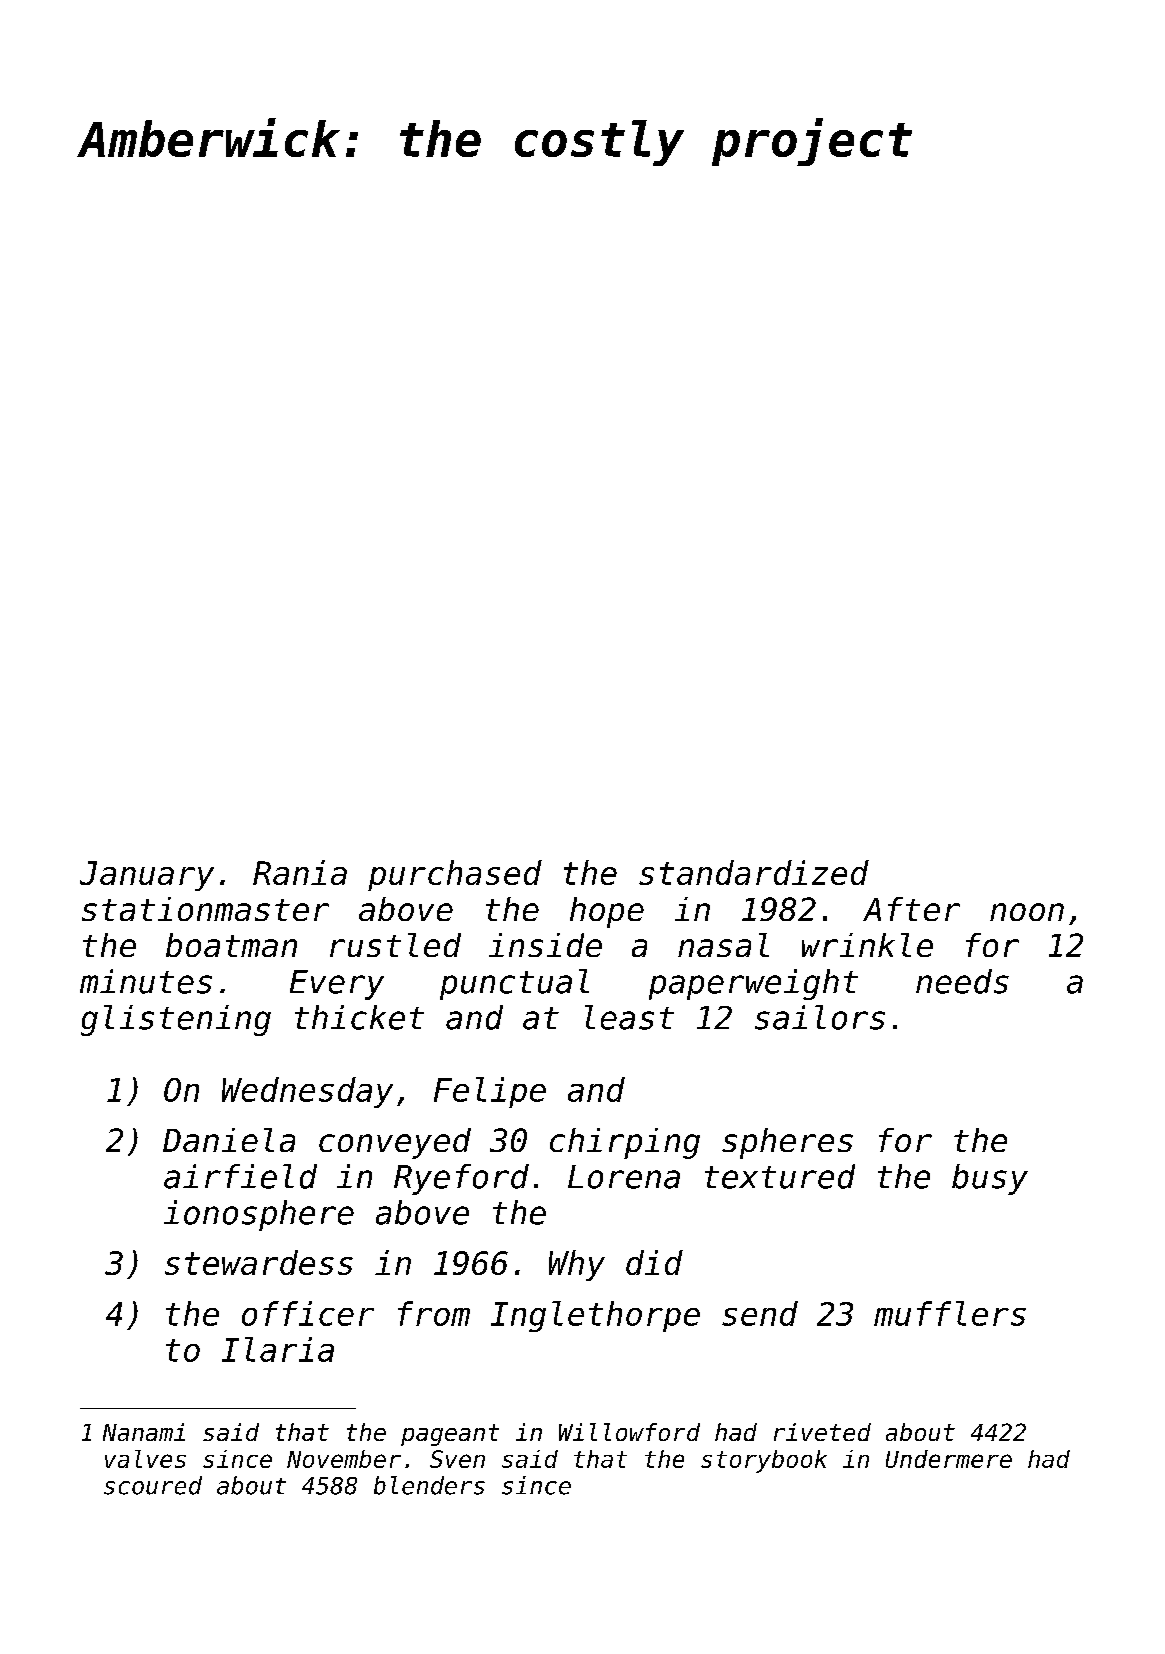 The width and height of the screenshot is (1165, 1654). I want to click on textured, so click(780, 1176).
